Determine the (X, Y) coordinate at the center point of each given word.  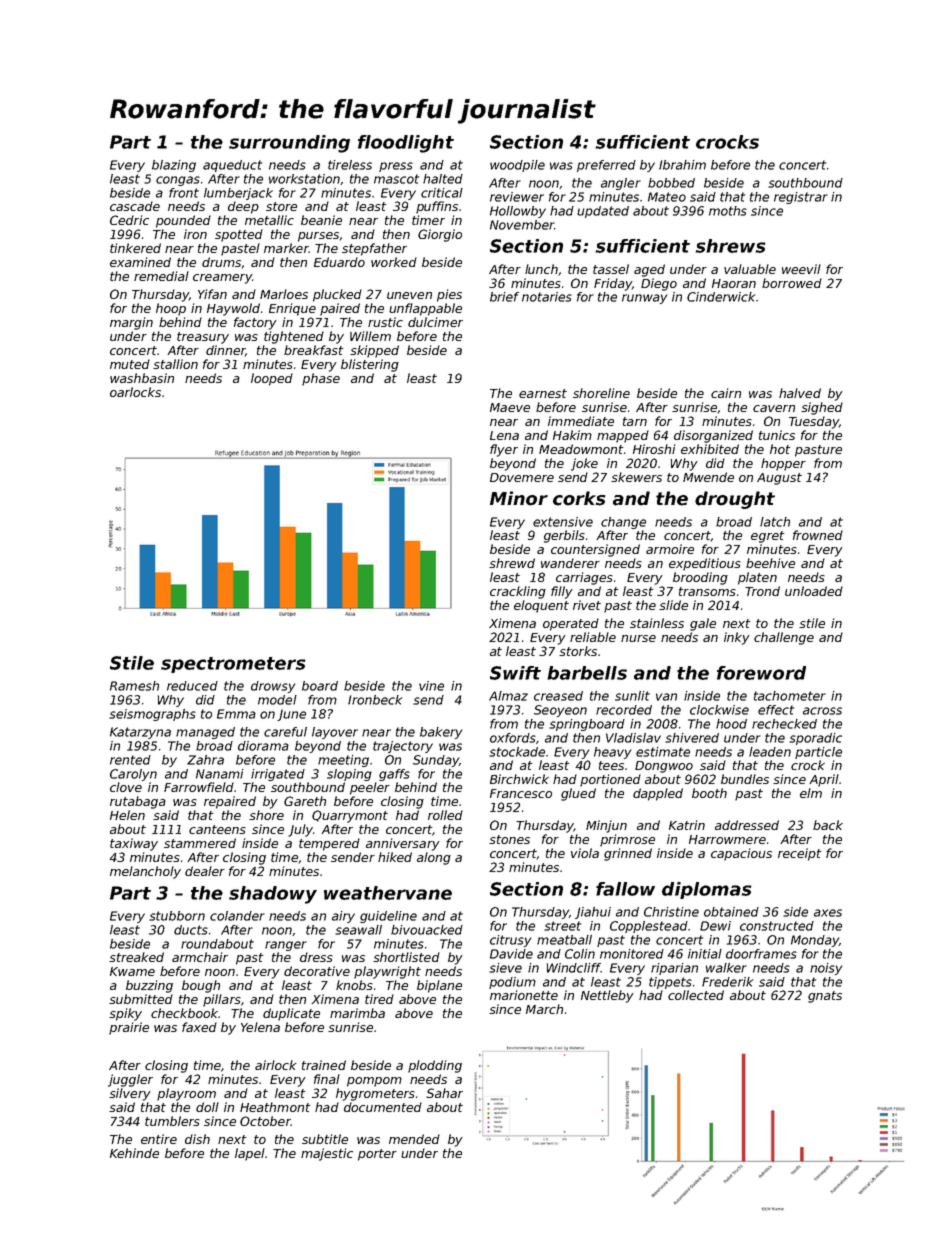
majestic (327, 1154)
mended (414, 1139)
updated (603, 212)
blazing (174, 166)
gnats (825, 997)
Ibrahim (682, 165)
